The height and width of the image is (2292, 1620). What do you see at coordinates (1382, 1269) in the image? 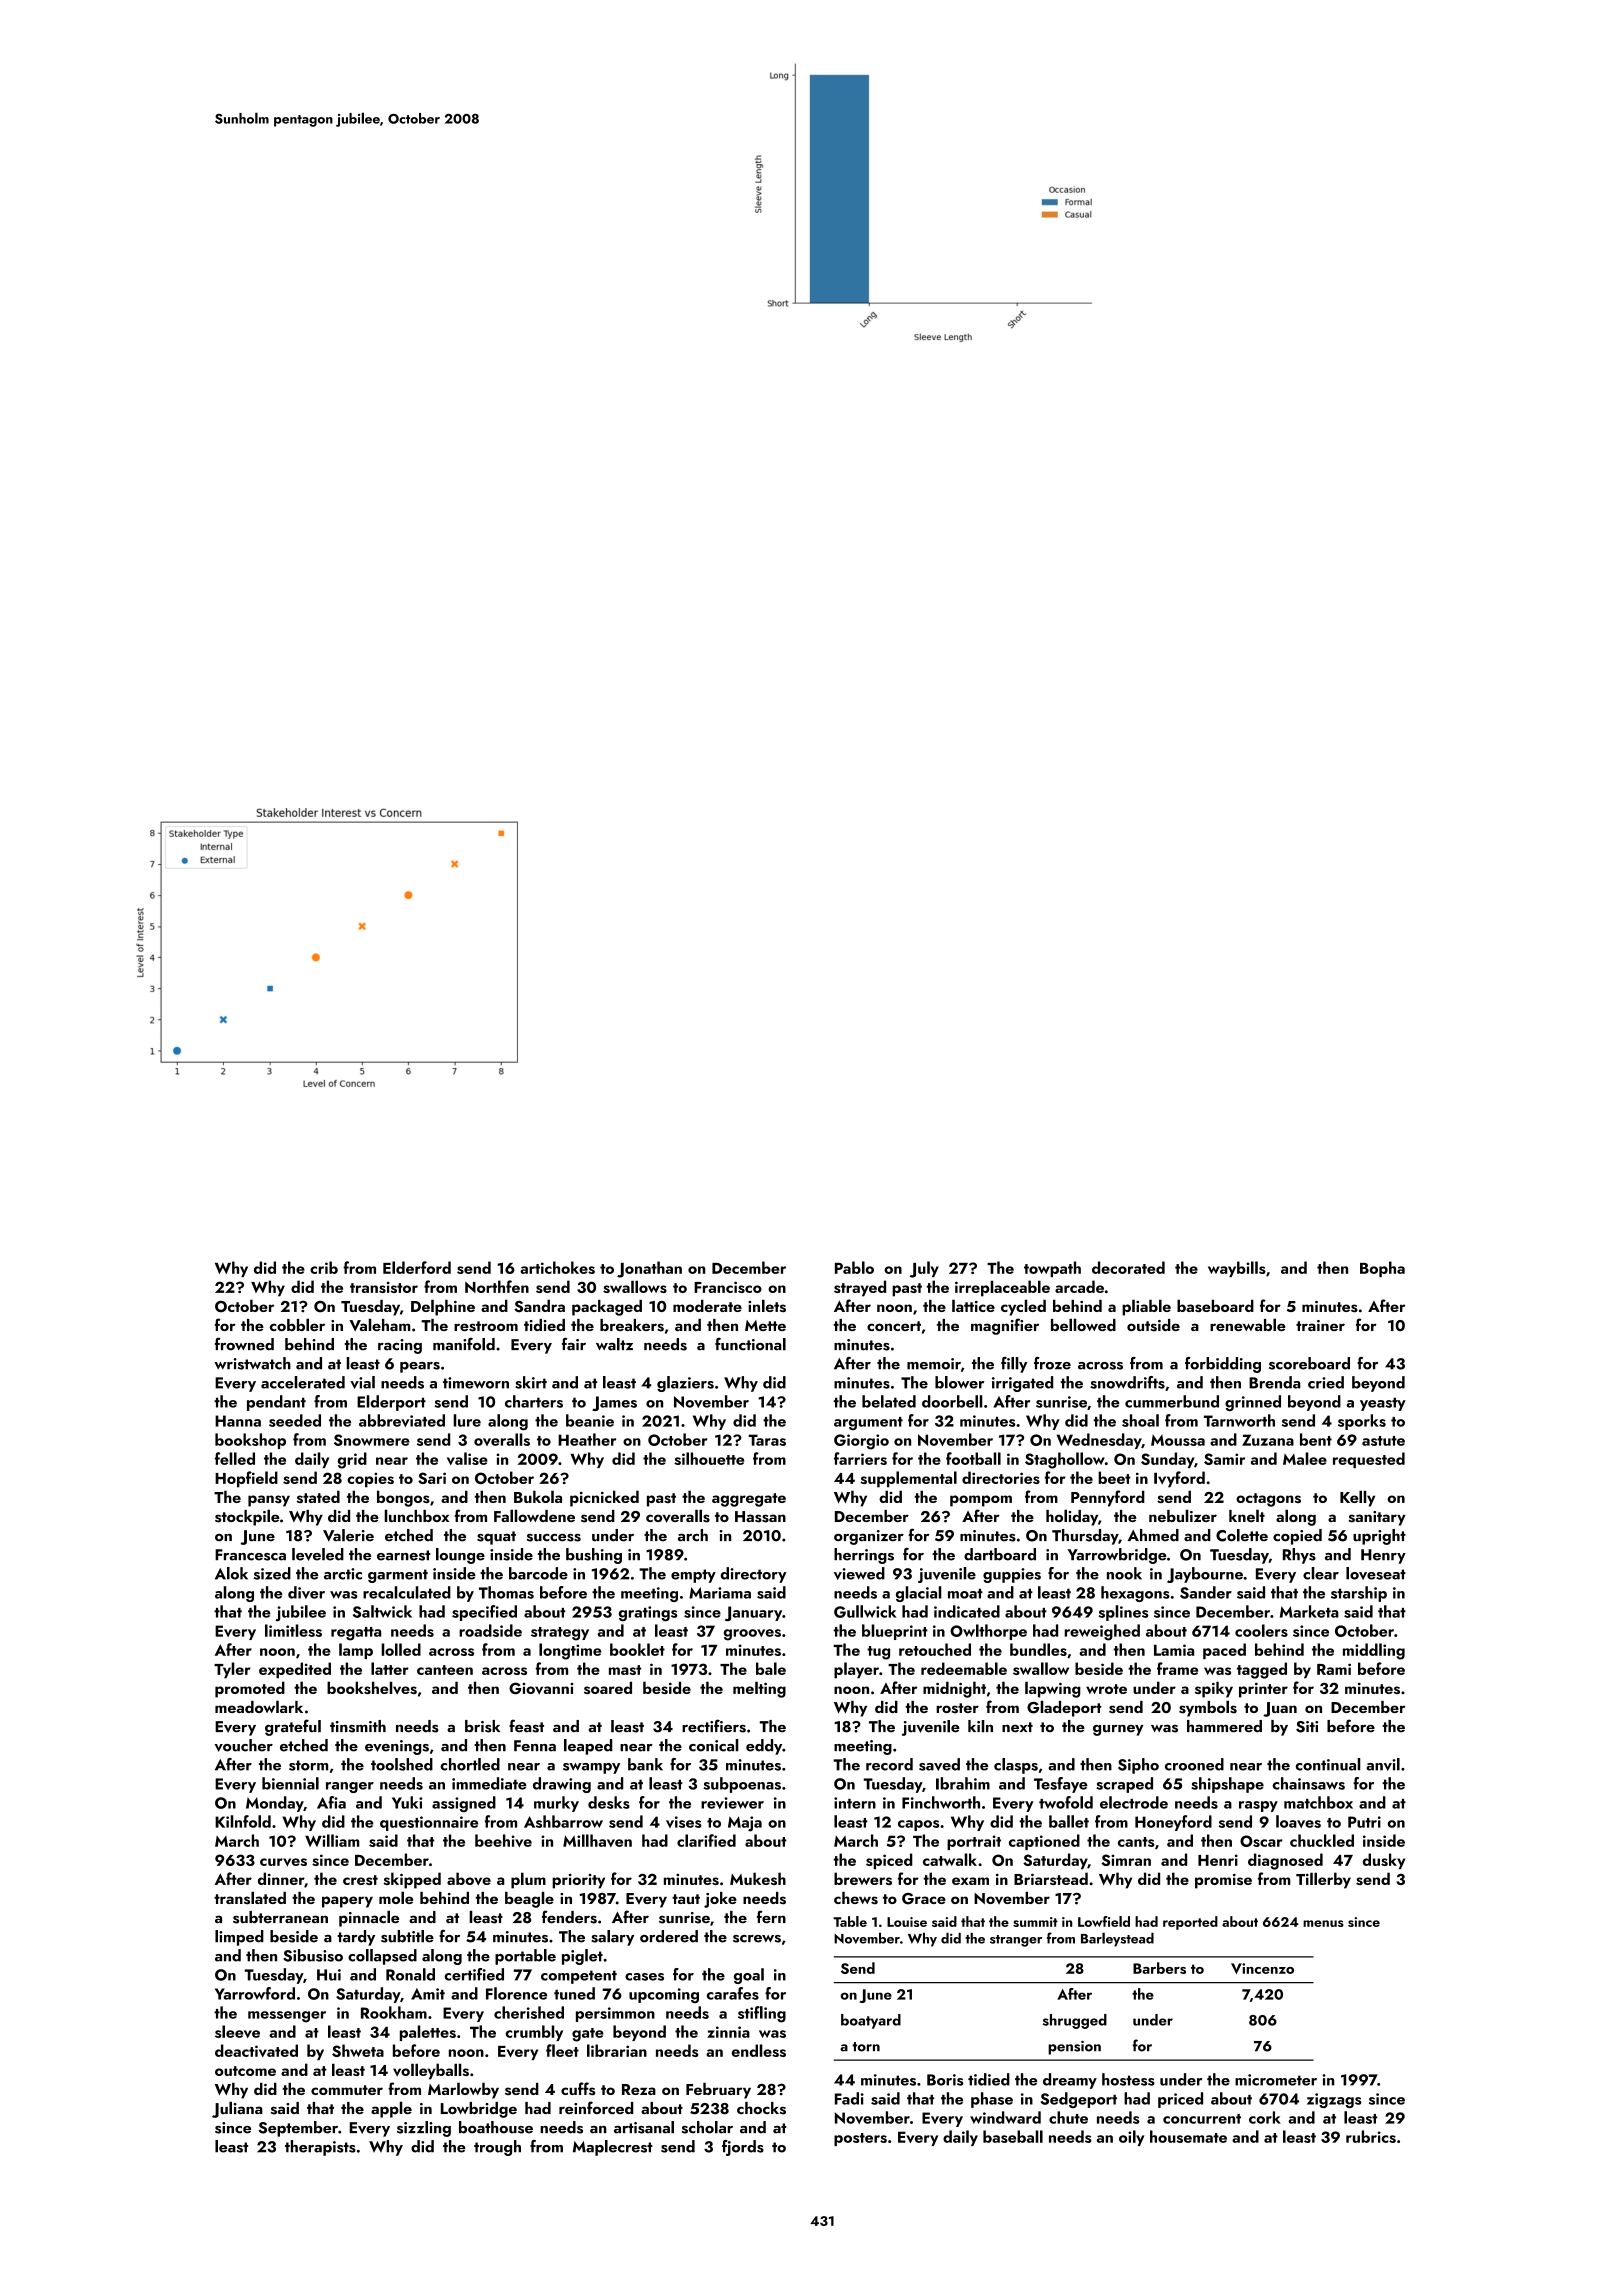
I see `Bopha` at bounding box center [1382, 1269].
